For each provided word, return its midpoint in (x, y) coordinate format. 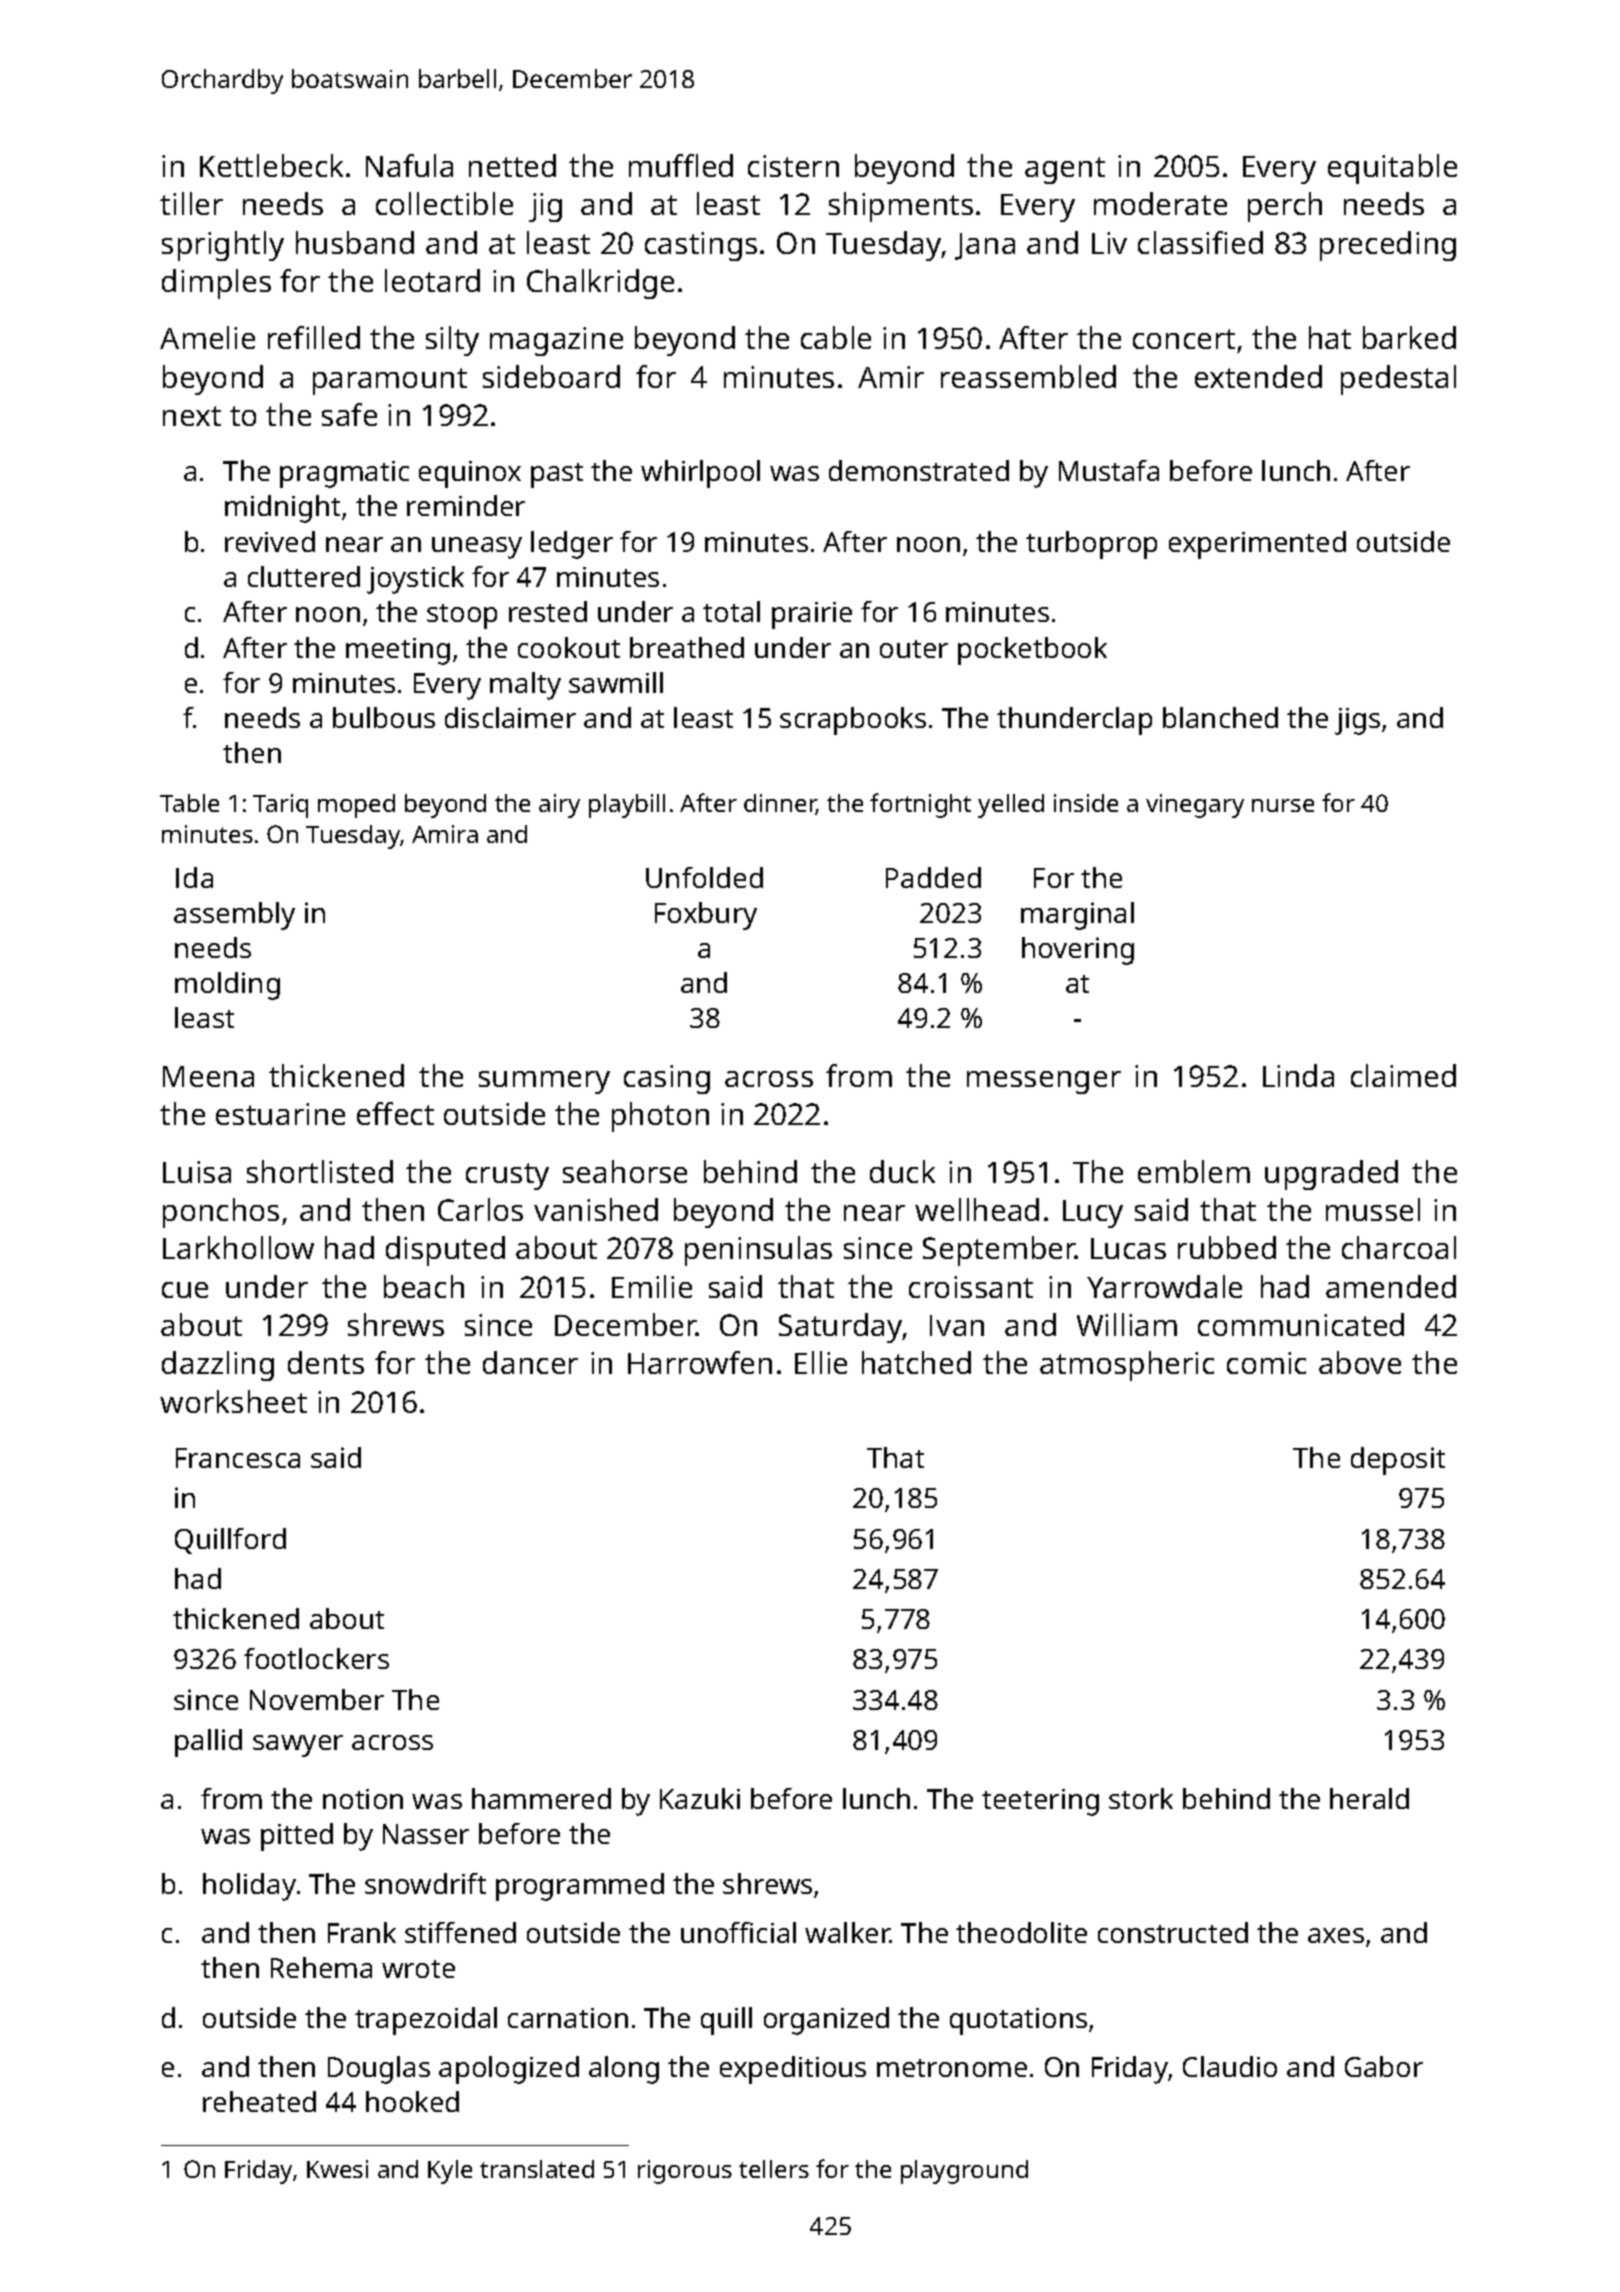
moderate (1160, 203)
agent (1065, 170)
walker (847, 1932)
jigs (1357, 721)
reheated (259, 2101)
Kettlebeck (271, 165)
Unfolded (704, 877)
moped (356, 806)
